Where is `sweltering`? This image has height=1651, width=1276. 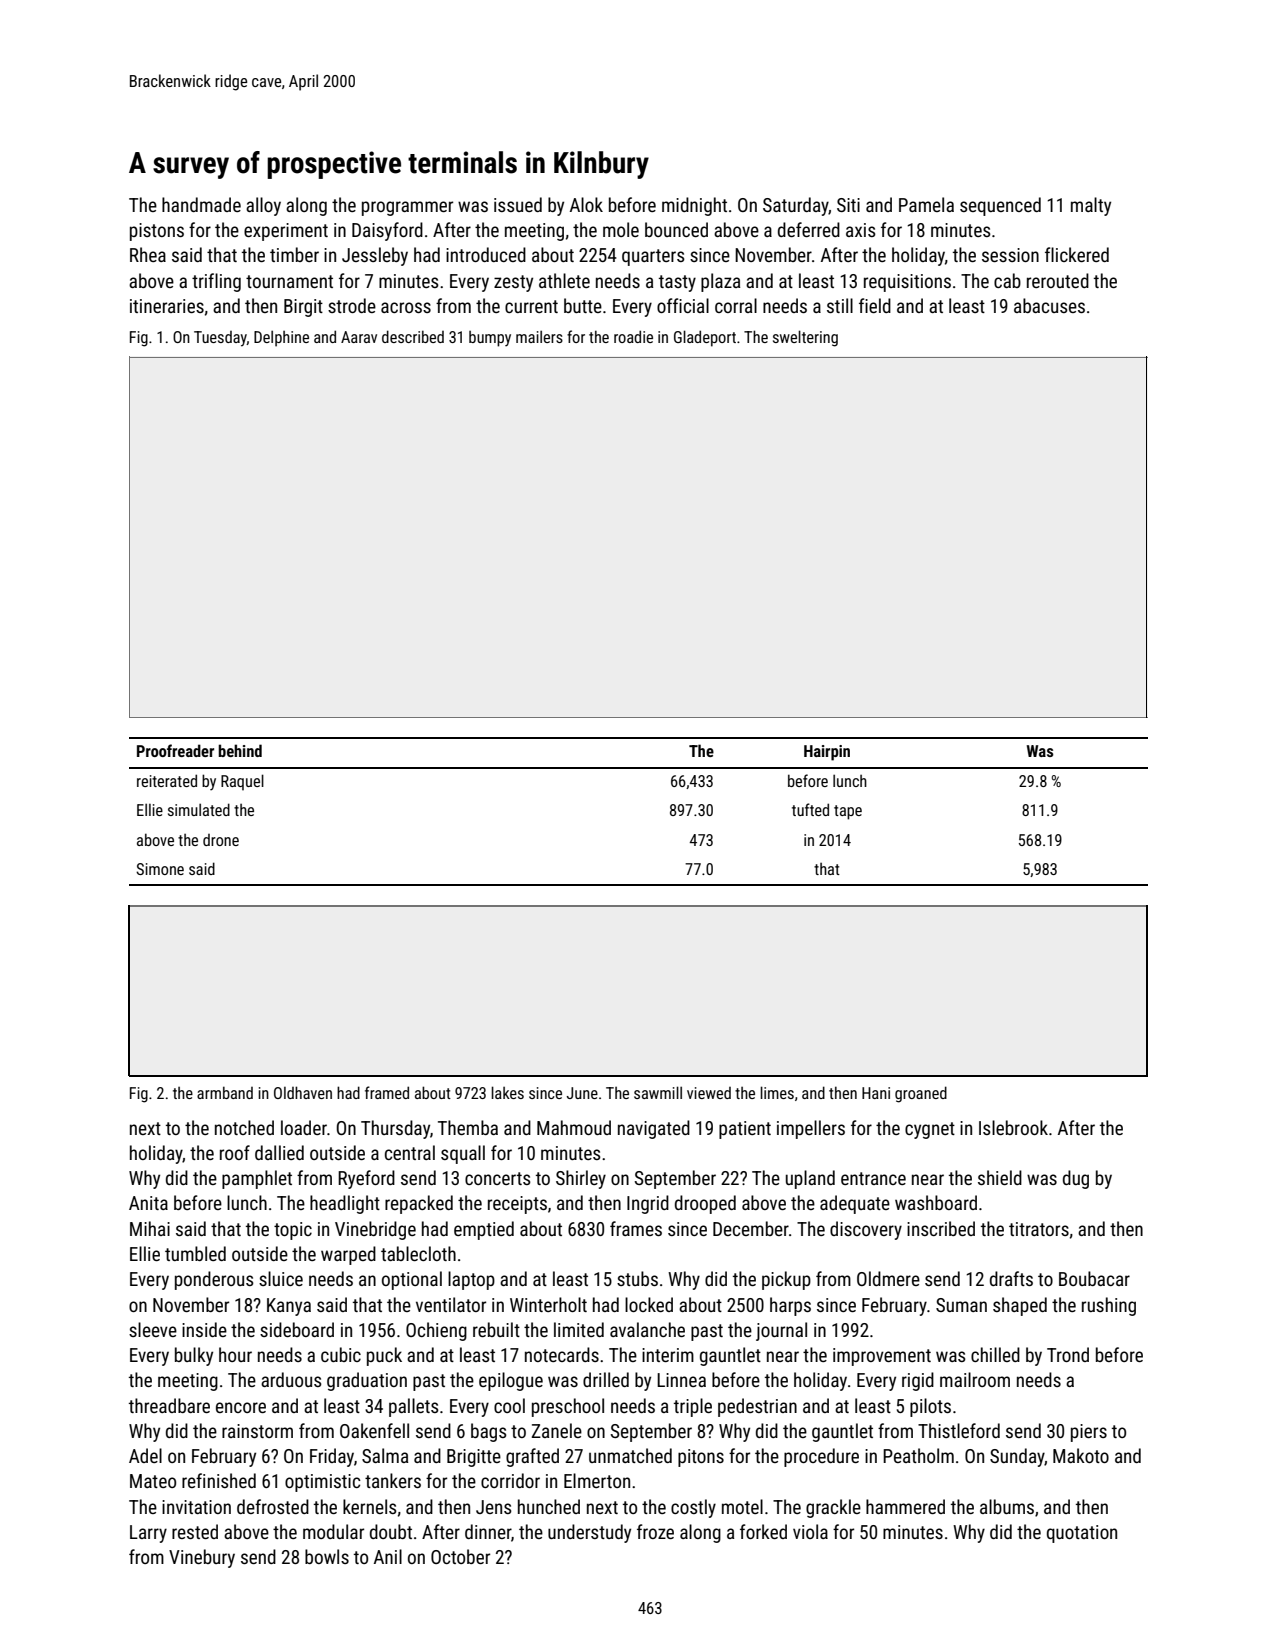 sweltering is located at coordinates (805, 338).
